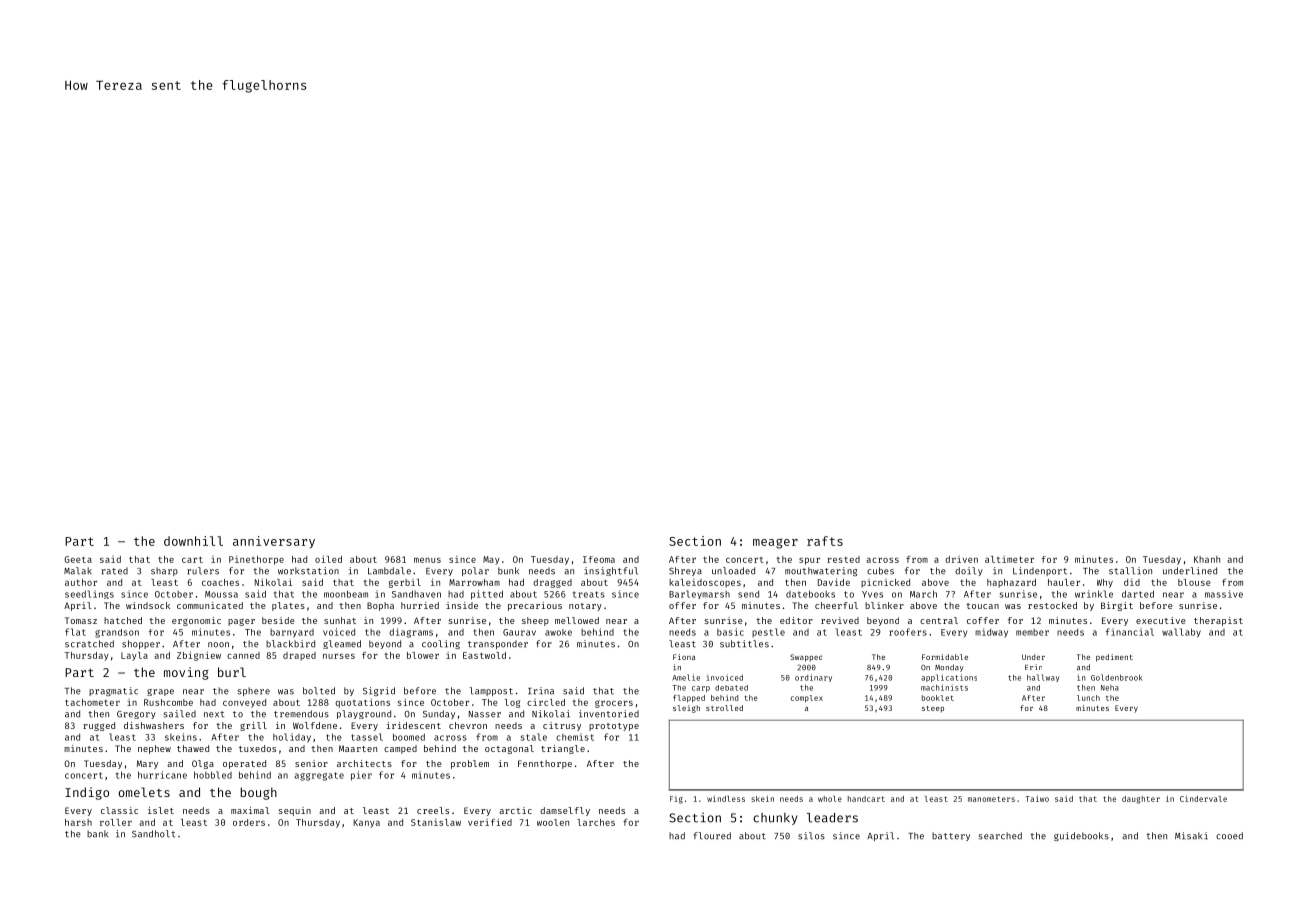 This page has width=1308, height=924. What do you see at coordinates (366, 823) in the page?
I see `Kanya` at bounding box center [366, 823].
